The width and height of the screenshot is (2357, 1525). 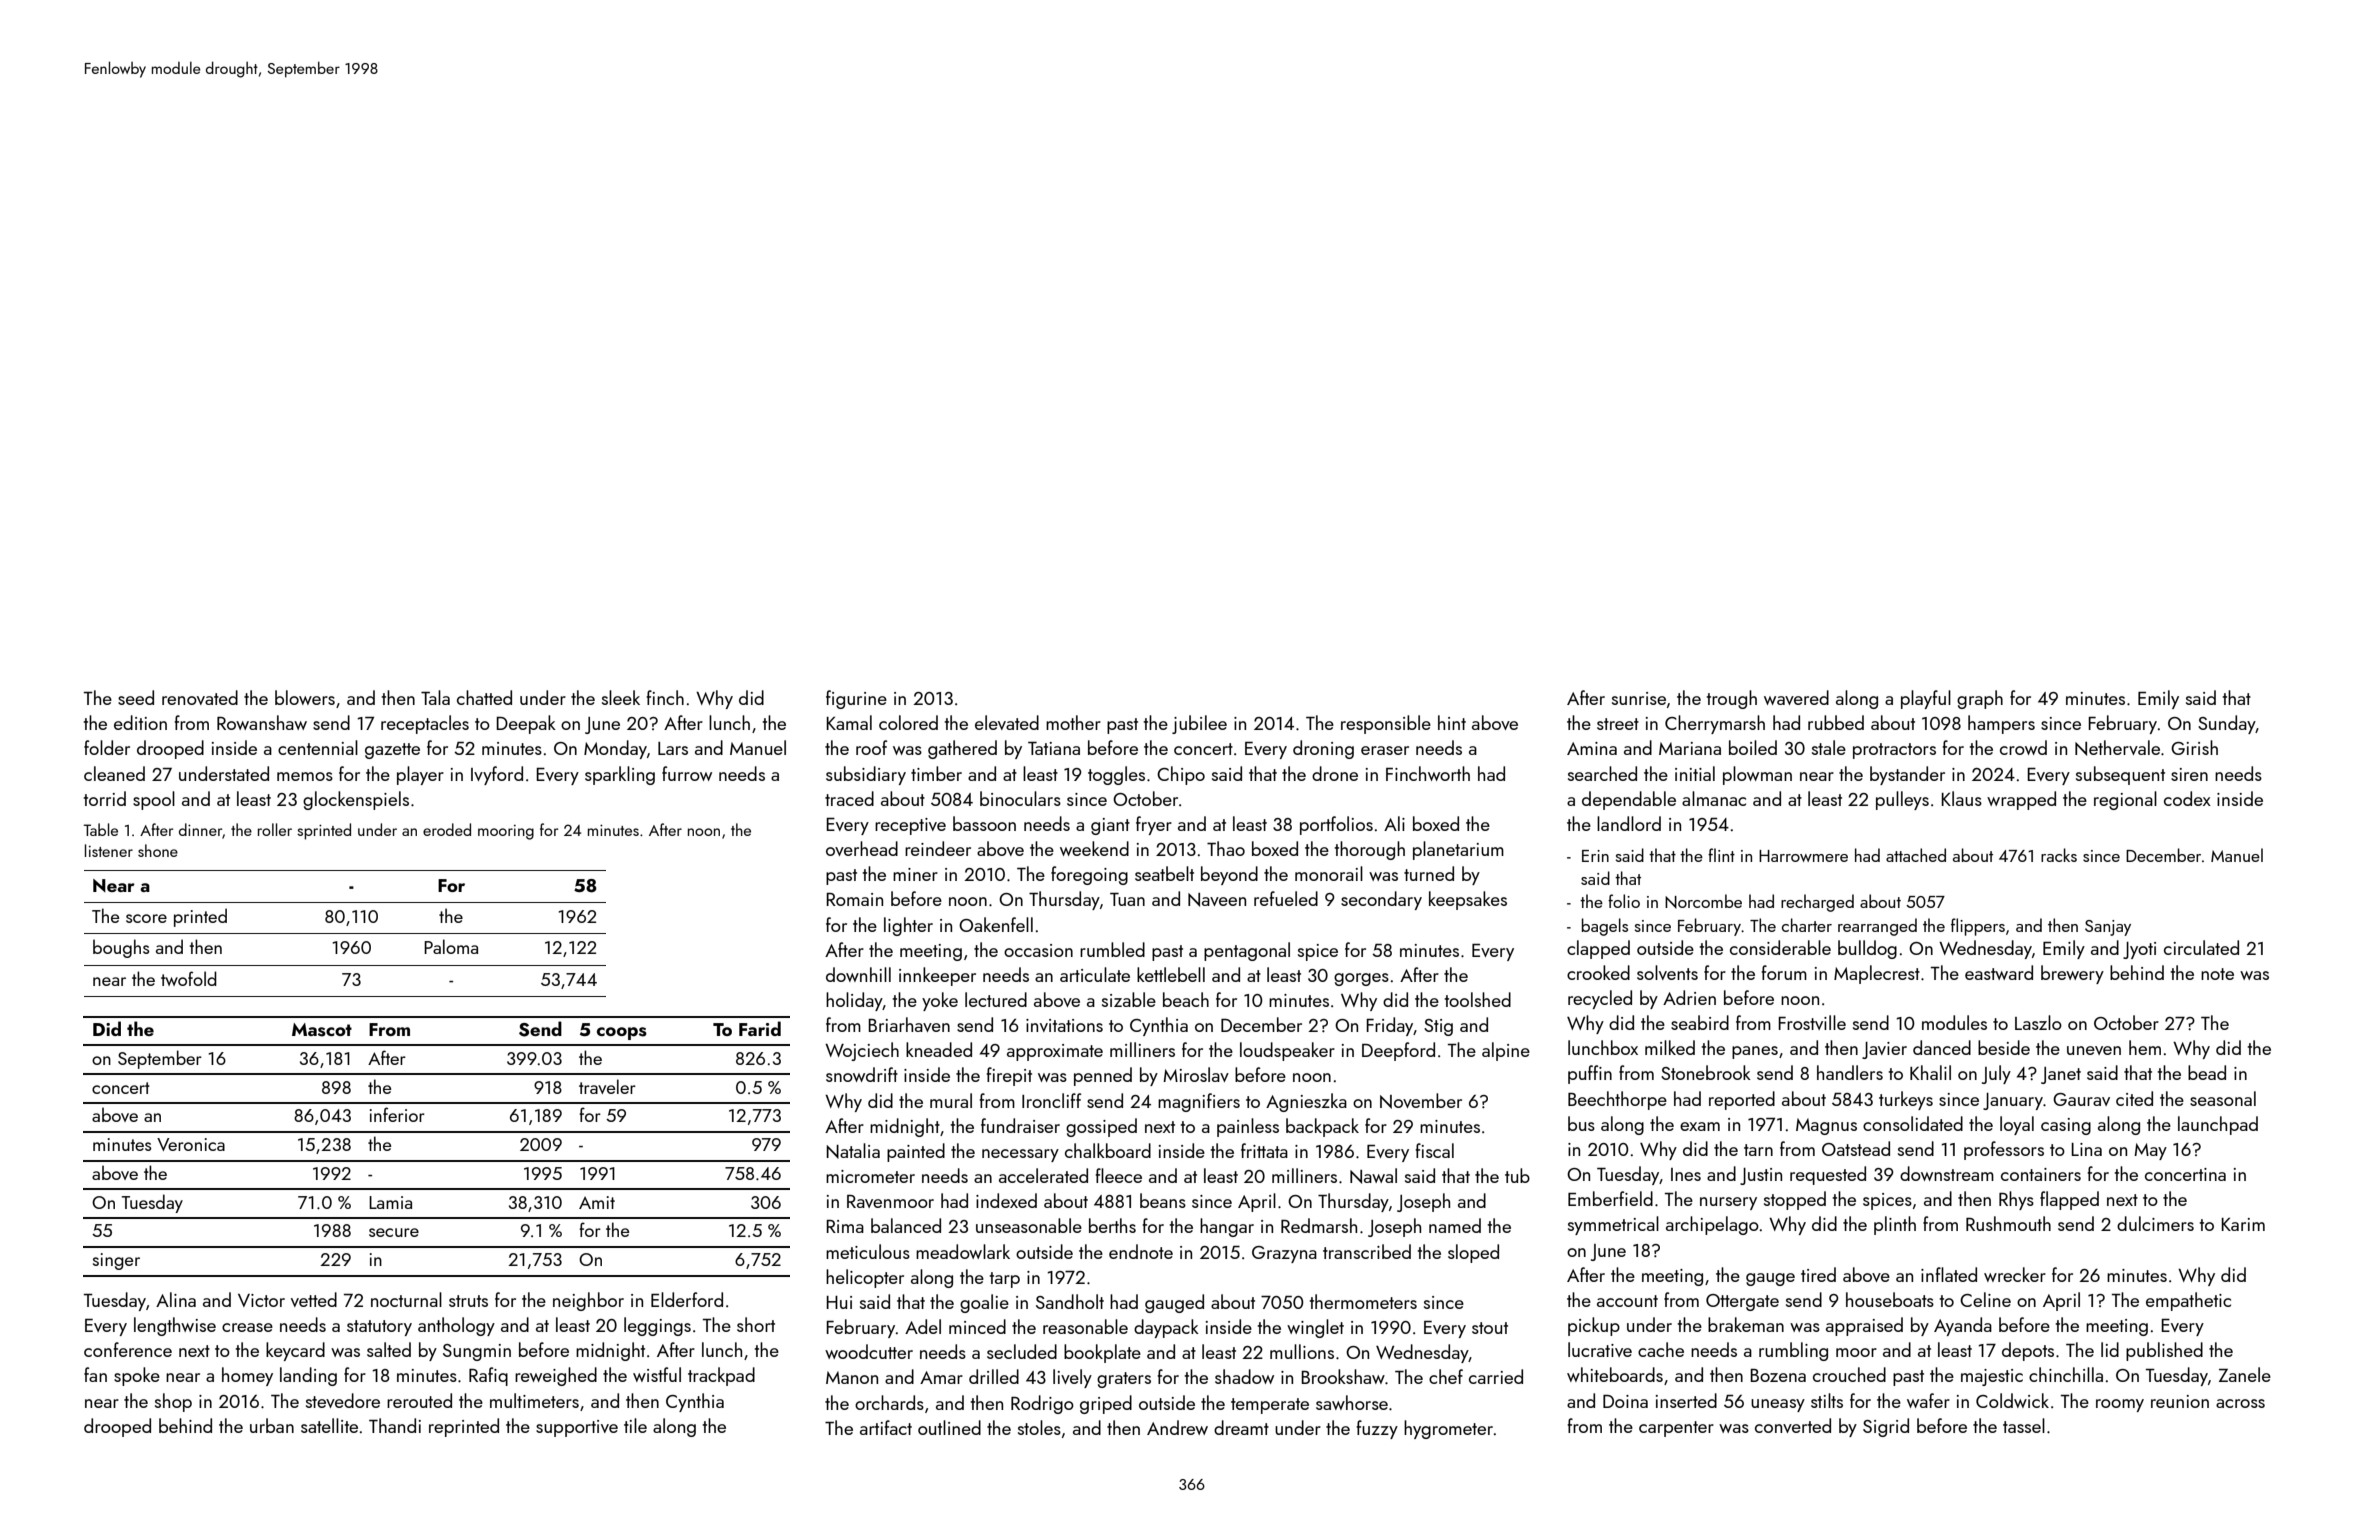 What do you see at coordinates (1429, 873) in the screenshot?
I see `turned` at bounding box center [1429, 873].
